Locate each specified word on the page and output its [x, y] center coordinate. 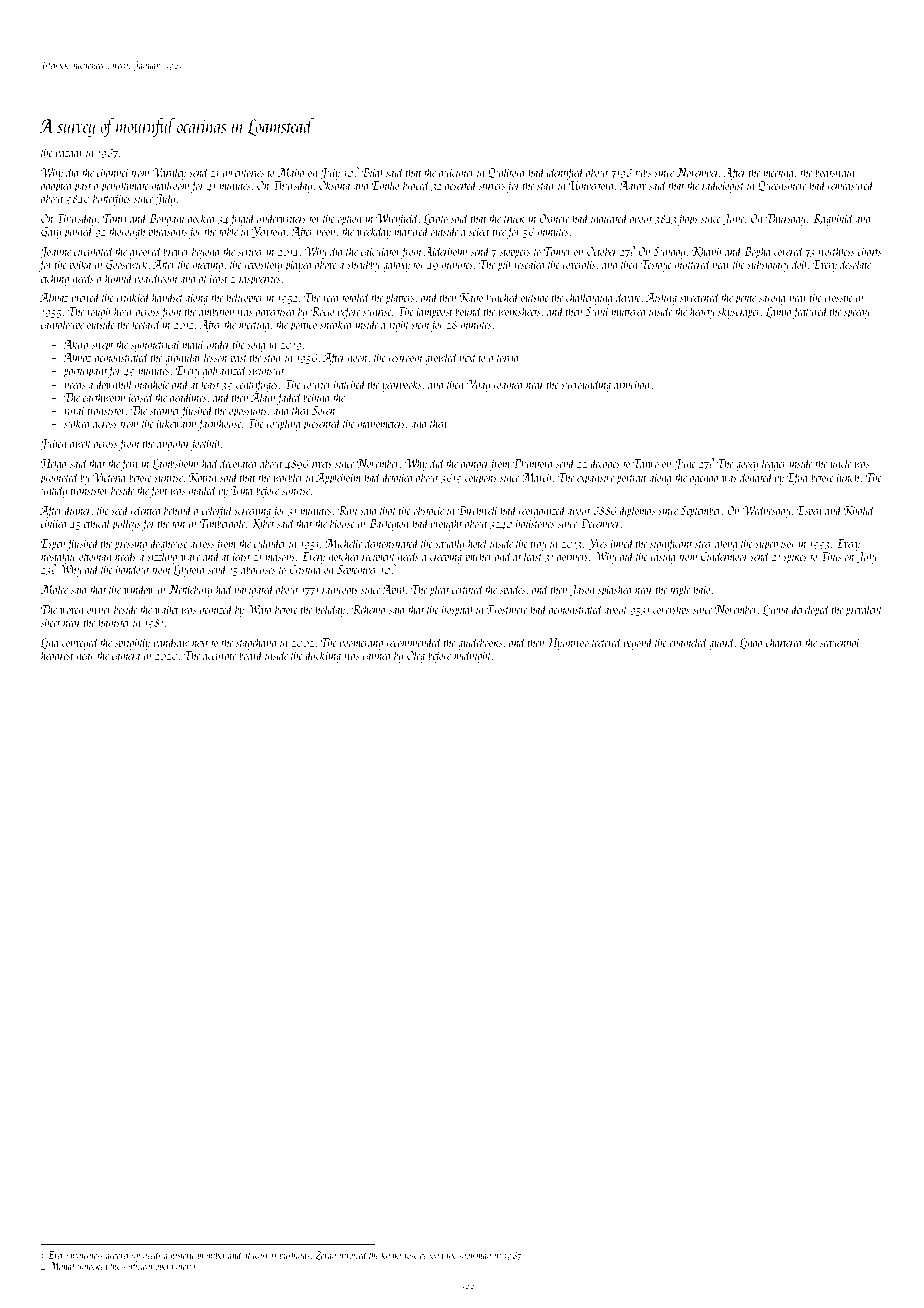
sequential [840, 643]
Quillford [507, 173]
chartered [785, 642]
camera [126, 657]
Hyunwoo [568, 644]
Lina [50, 644]
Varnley [169, 173]
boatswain [835, 172]
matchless [87, 1254]
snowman [475, 1256]
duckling [323, 656]
